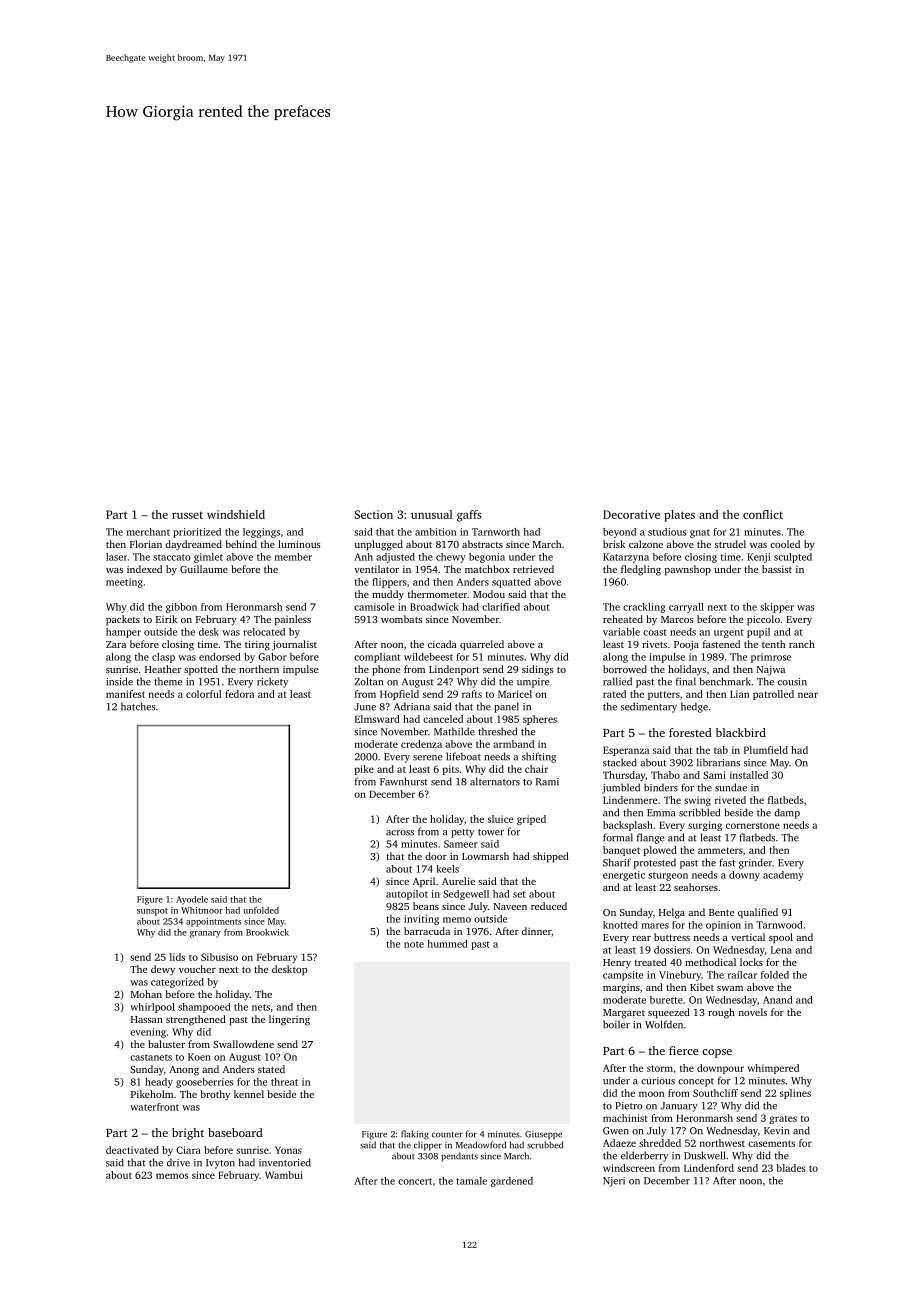 The width and height of the screenshot is (924, 1308). I want to click on blades, so click(790, 1168).
